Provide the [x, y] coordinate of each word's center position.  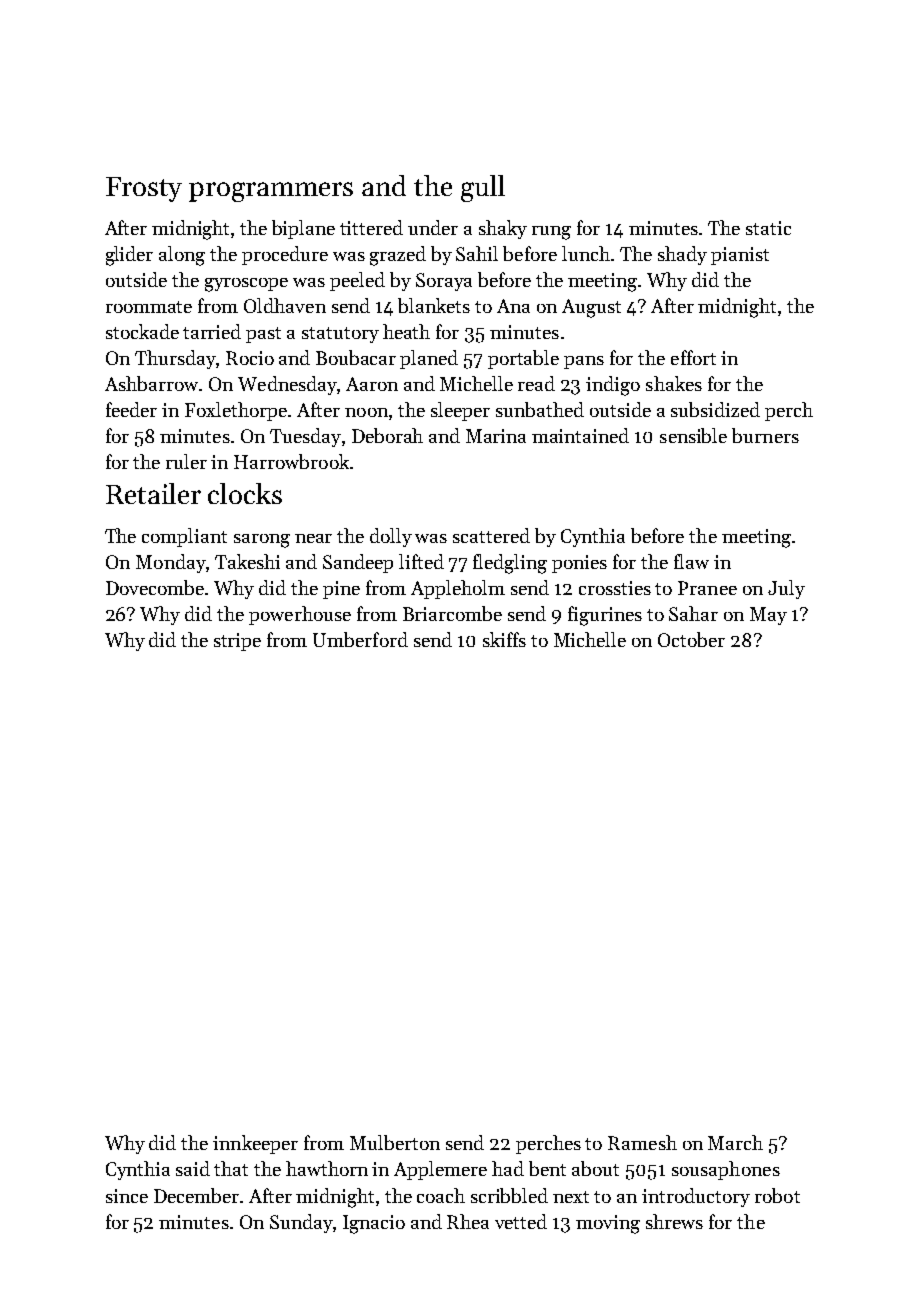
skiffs [504, 639]
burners [765, 435]
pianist [740, 256]
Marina [496, 436]
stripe [237, 642]
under [433, 227]
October [691, 639]
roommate [149, 307]
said [193, 1168]
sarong [262, 541]
